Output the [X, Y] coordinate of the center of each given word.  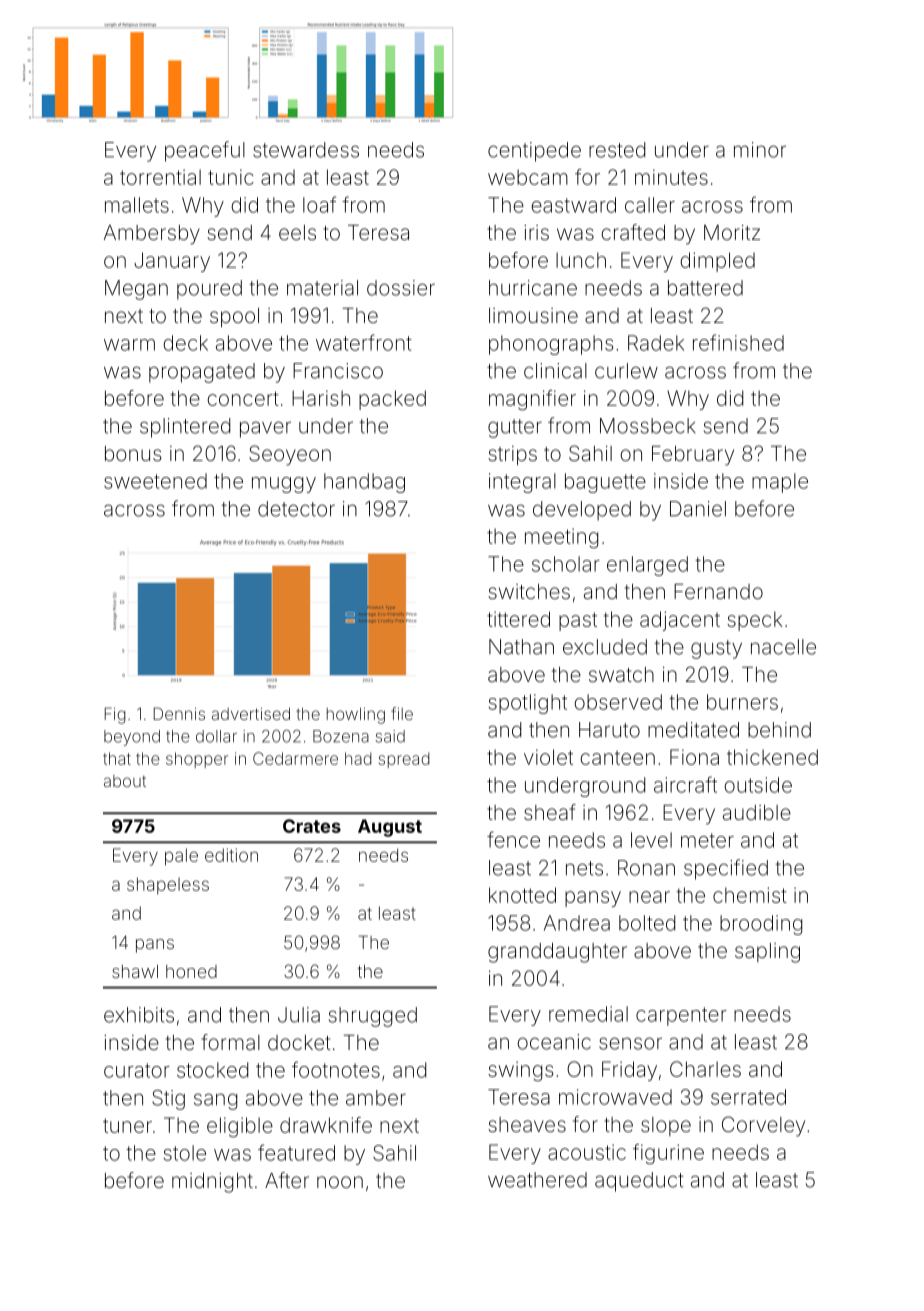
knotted [522, 895]
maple [780, 483]
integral [522, 483]
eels [297, 232]
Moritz [732, 232]
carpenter [681, 1016]
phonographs [551, 345]
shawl [135, 971]
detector [296, 509]
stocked [212, 1070]
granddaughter [557, 953]
